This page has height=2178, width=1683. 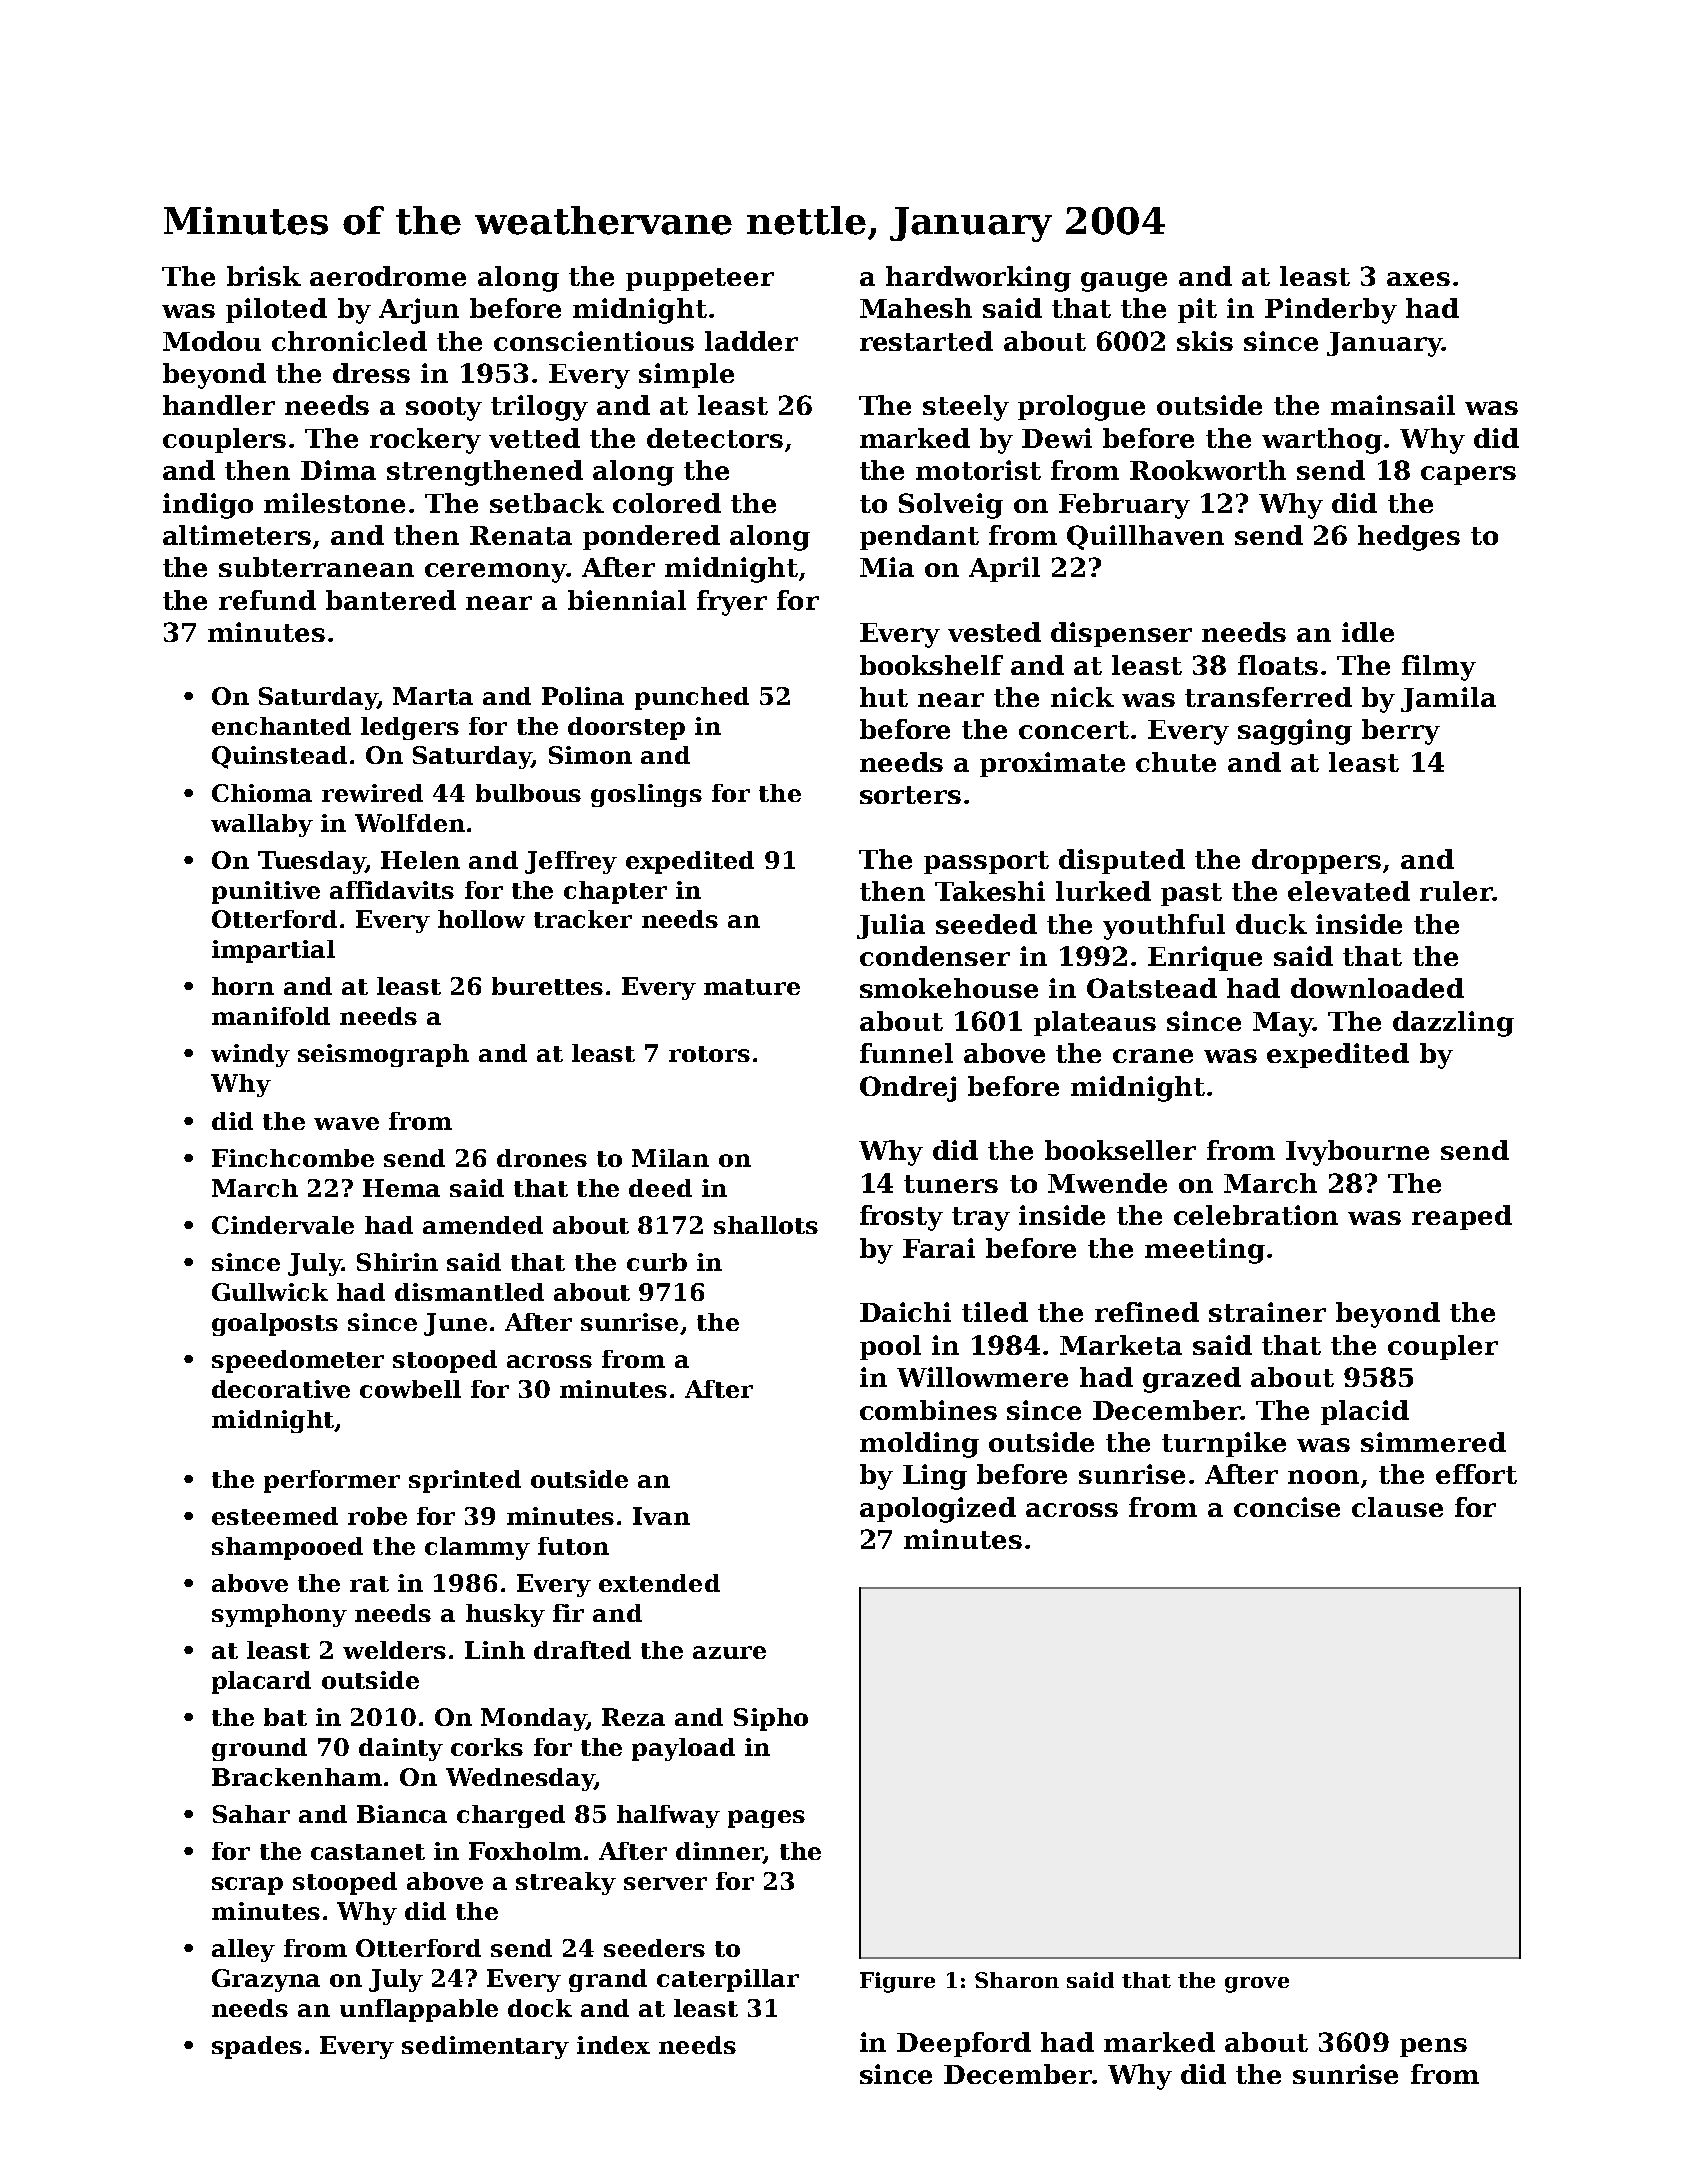 What do you see at coordinates (444, 409) in the page?
I see `sooty` at bounding box center [444, 409].
